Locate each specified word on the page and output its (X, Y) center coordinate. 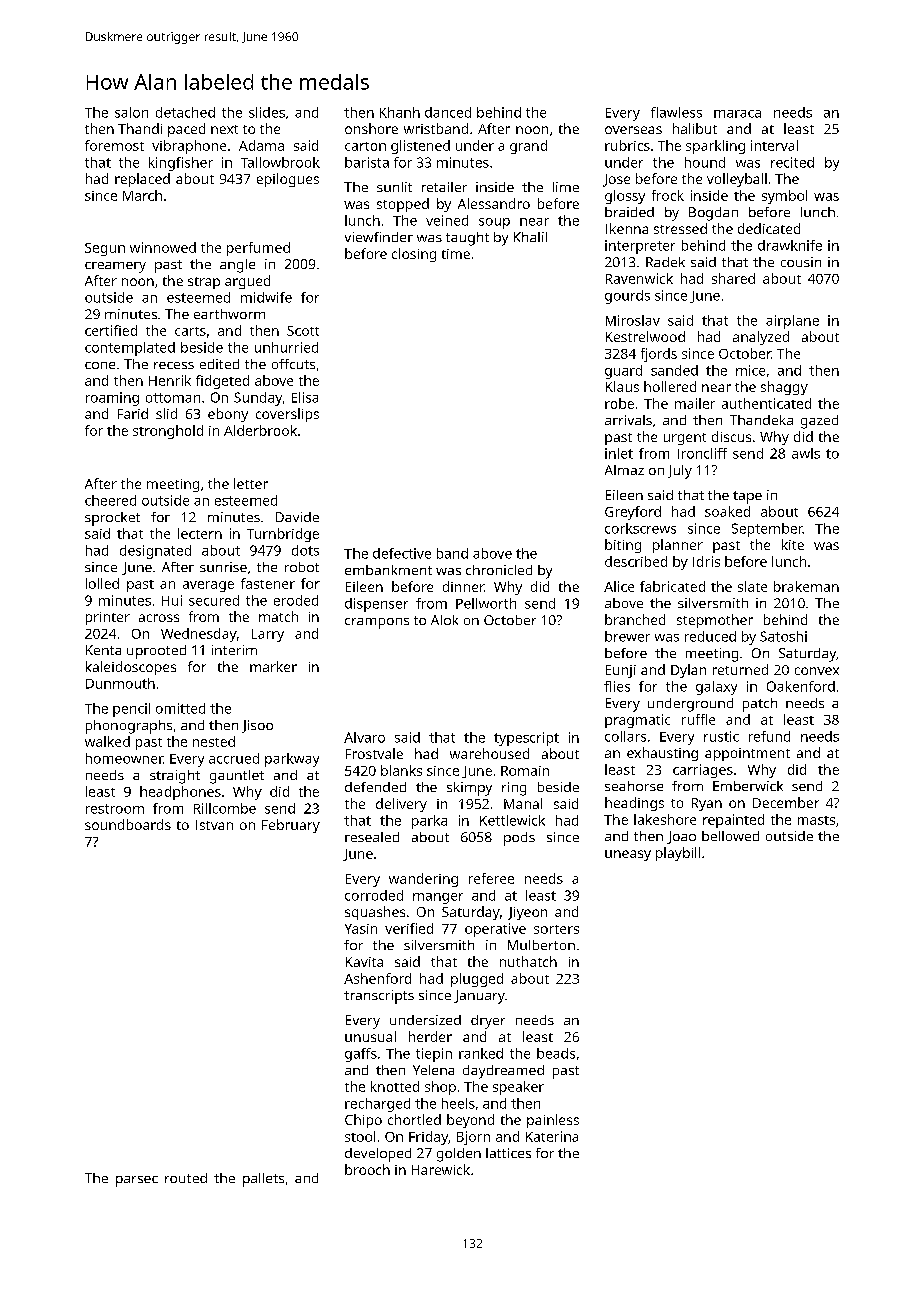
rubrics (627, 145)
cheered (110, 500)
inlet (619, 453)
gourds (627, 297)
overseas (633, 130)
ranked (481, 1053)
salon (131, 112)
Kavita (364, 962)
